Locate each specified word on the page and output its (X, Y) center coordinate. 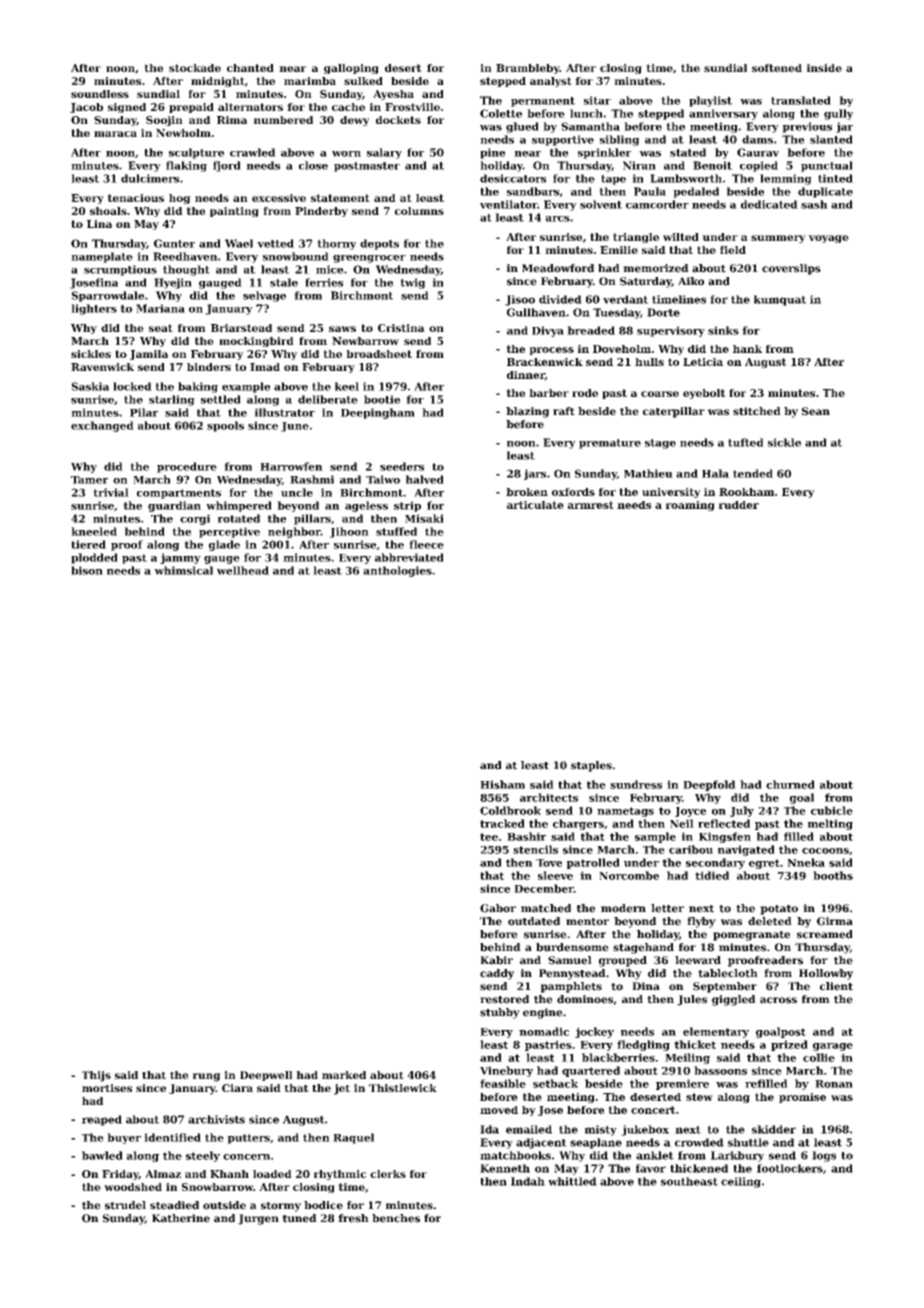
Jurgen (258, 1219)
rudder (739, 505)
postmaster (367, 167)
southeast (689, 1181)
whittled (572, 1181)
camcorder (657, 204)
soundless (100, 94)
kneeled (94, 531)
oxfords (573, 492)
